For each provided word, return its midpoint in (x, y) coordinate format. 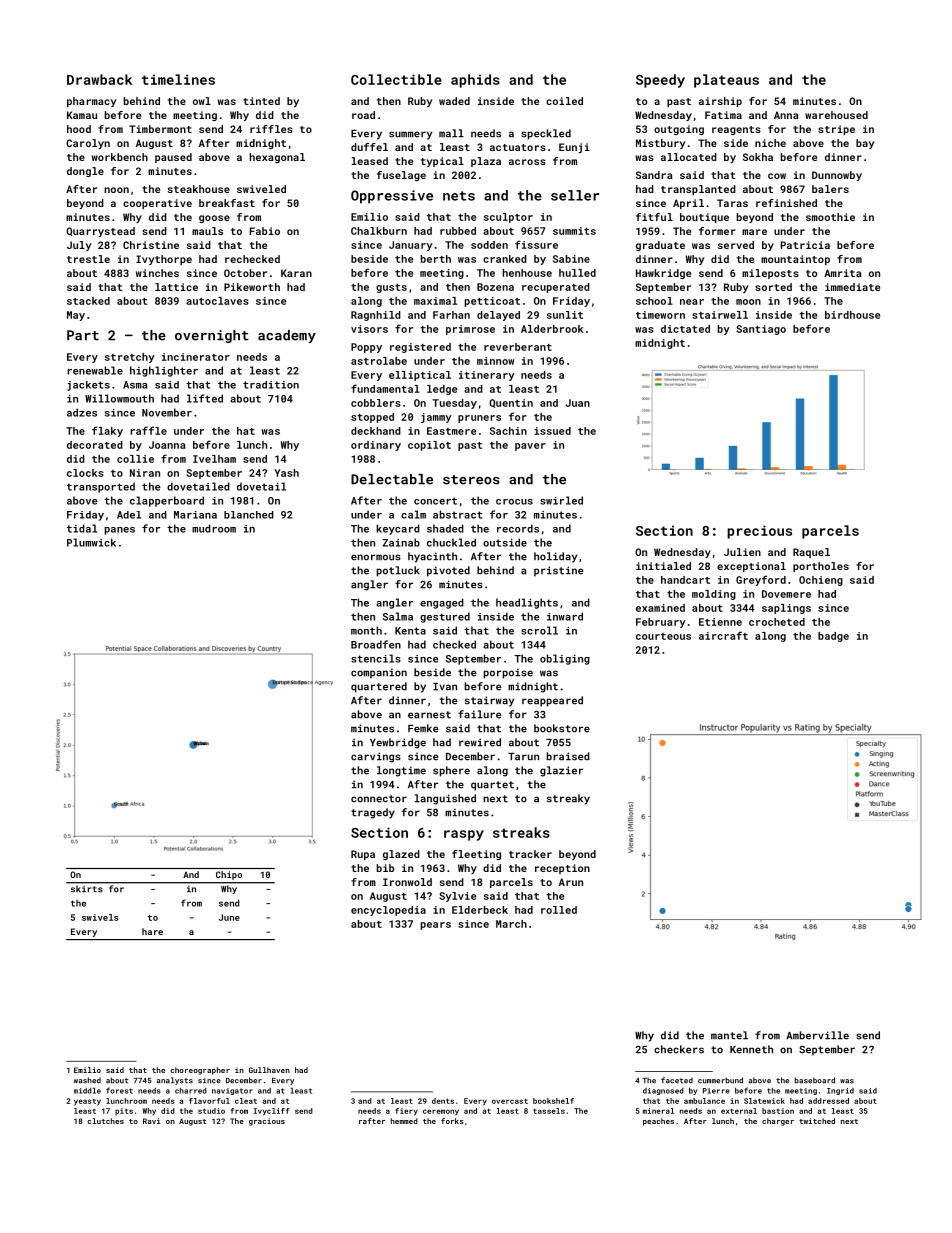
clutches (105, 1121)
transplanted (698, 190)
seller (575, 195)
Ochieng (821, 581)
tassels (549, 1111)
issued (552, 431)
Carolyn (88, 144)
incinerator (196, 357)
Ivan (445, 687)
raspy (464, 835)
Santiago (761, 330)
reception (562, 869)
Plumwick (91, 542)
